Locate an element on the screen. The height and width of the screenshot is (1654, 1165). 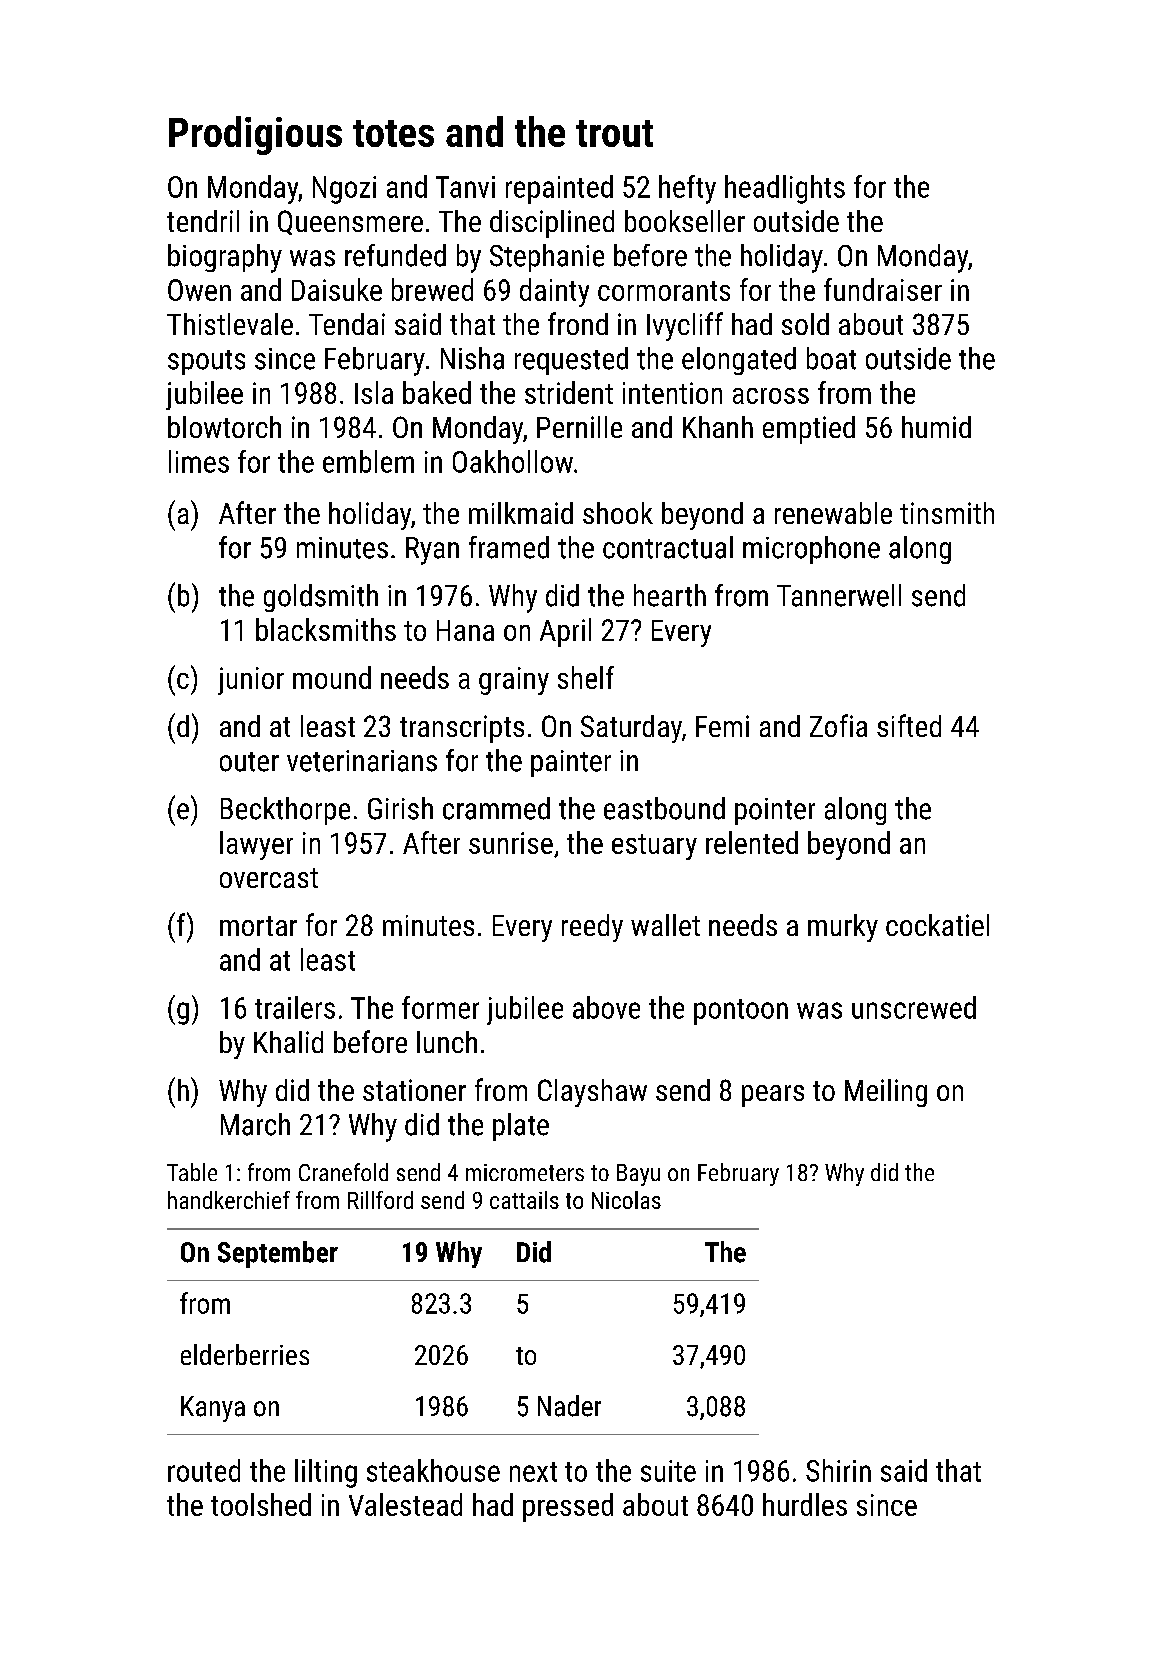
toolshed is located at coordinates (261, 1504).
